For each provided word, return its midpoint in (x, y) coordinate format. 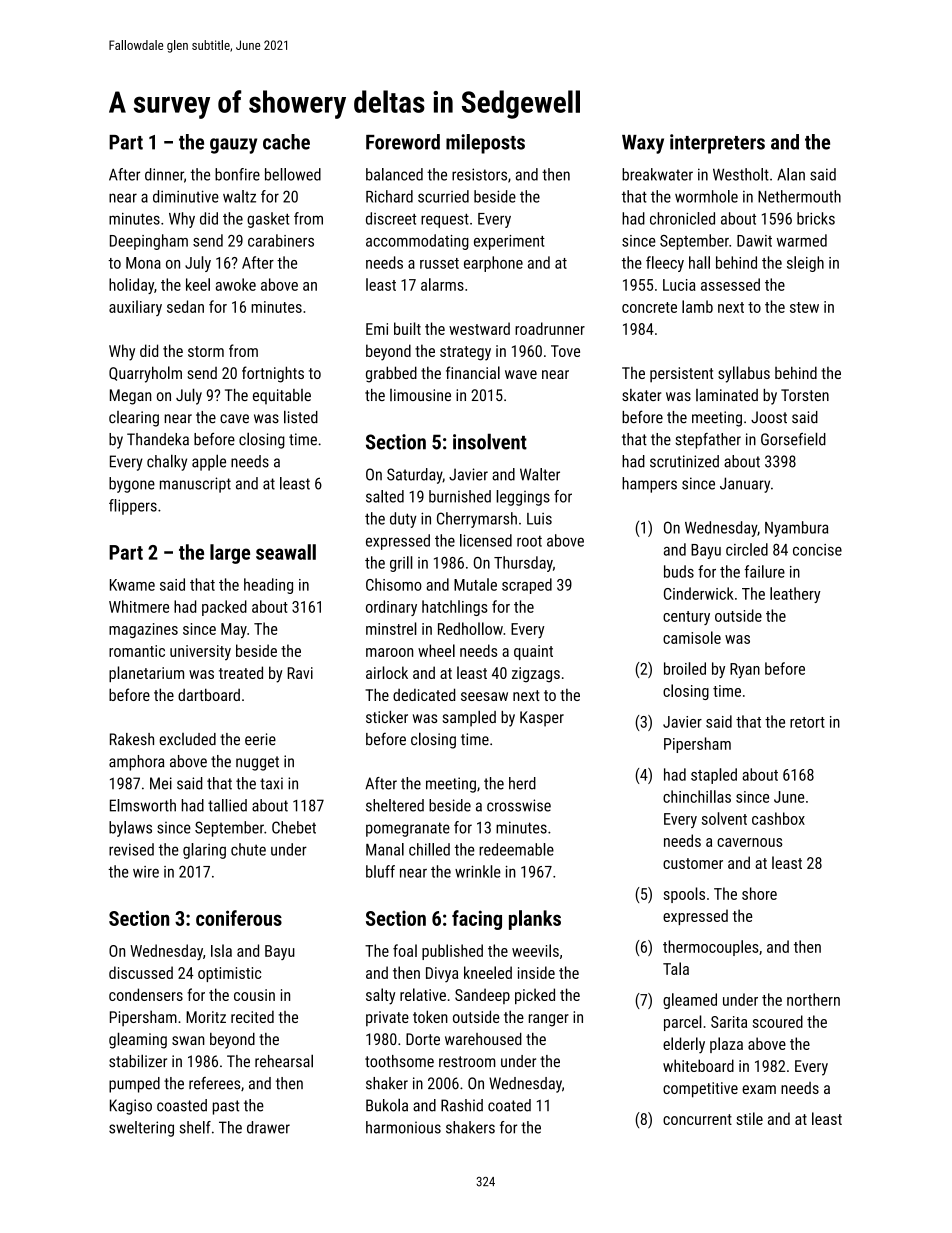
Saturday (414, 476)
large (230, 554)
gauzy (233, 146)
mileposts (485, 144)
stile (749, 1118)
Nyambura (796, 529)
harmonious (403, 1127)
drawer (268, 1127)
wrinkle (478, 871)
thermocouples (711, 948)
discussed (141, 972)
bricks (816, 218)
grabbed (391, 374)
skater (641, 395)
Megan (131, 397)
